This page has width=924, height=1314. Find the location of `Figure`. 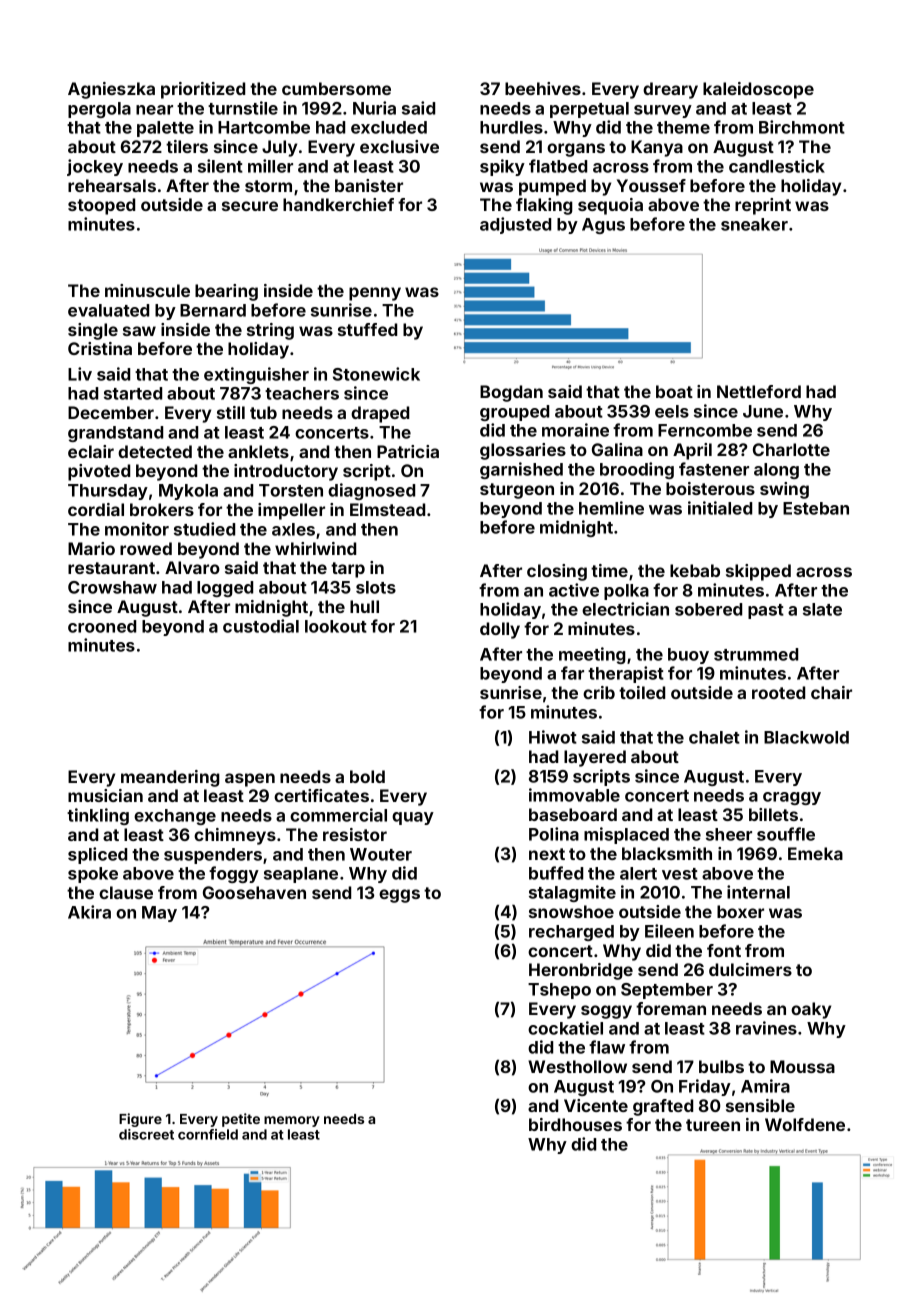

Figure is located at coordinates (140, 1120).
